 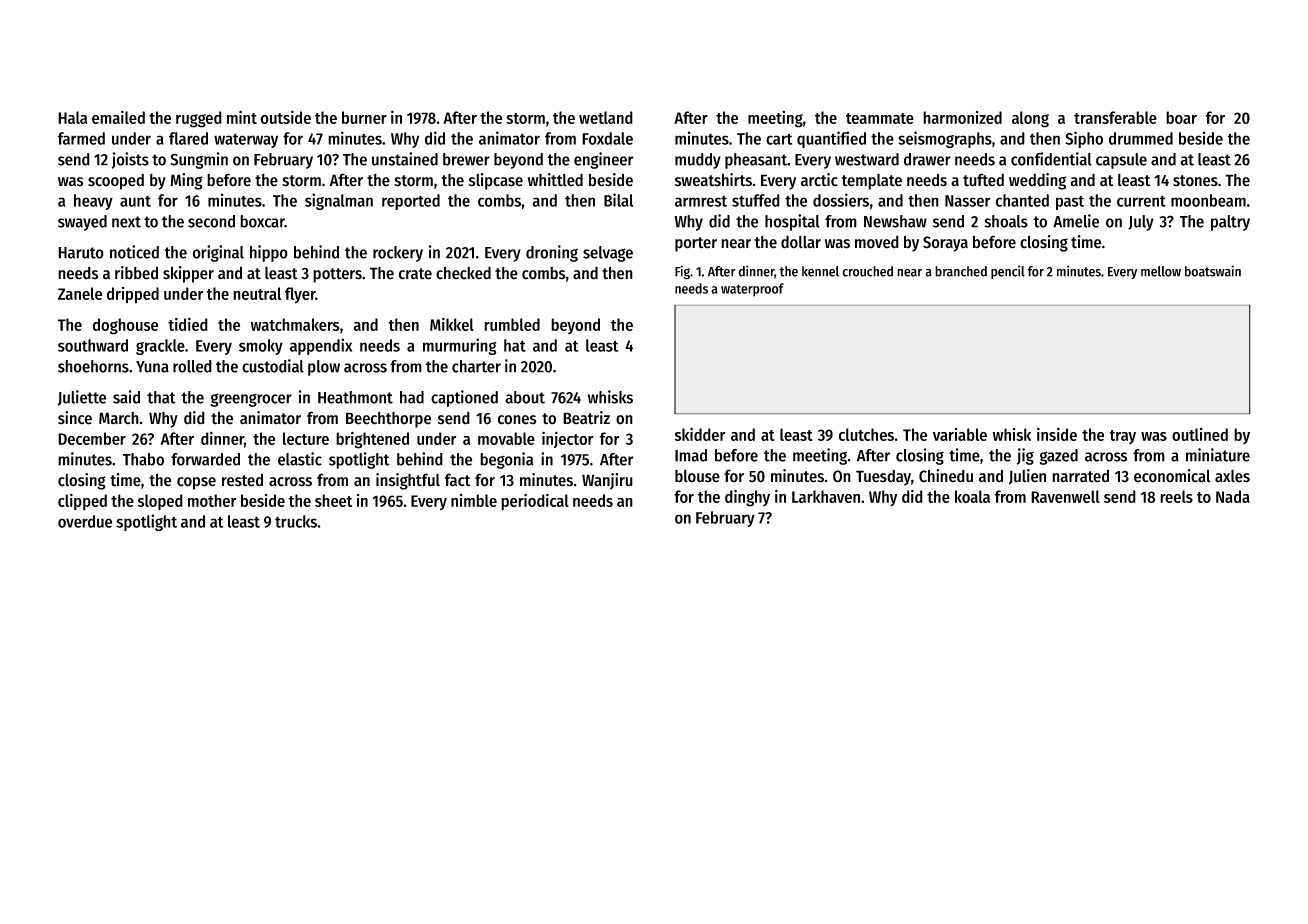 What do you see at coordinates (697, 476) in the screenshot?
I see `blouse` at bounding box center [697, 476].
